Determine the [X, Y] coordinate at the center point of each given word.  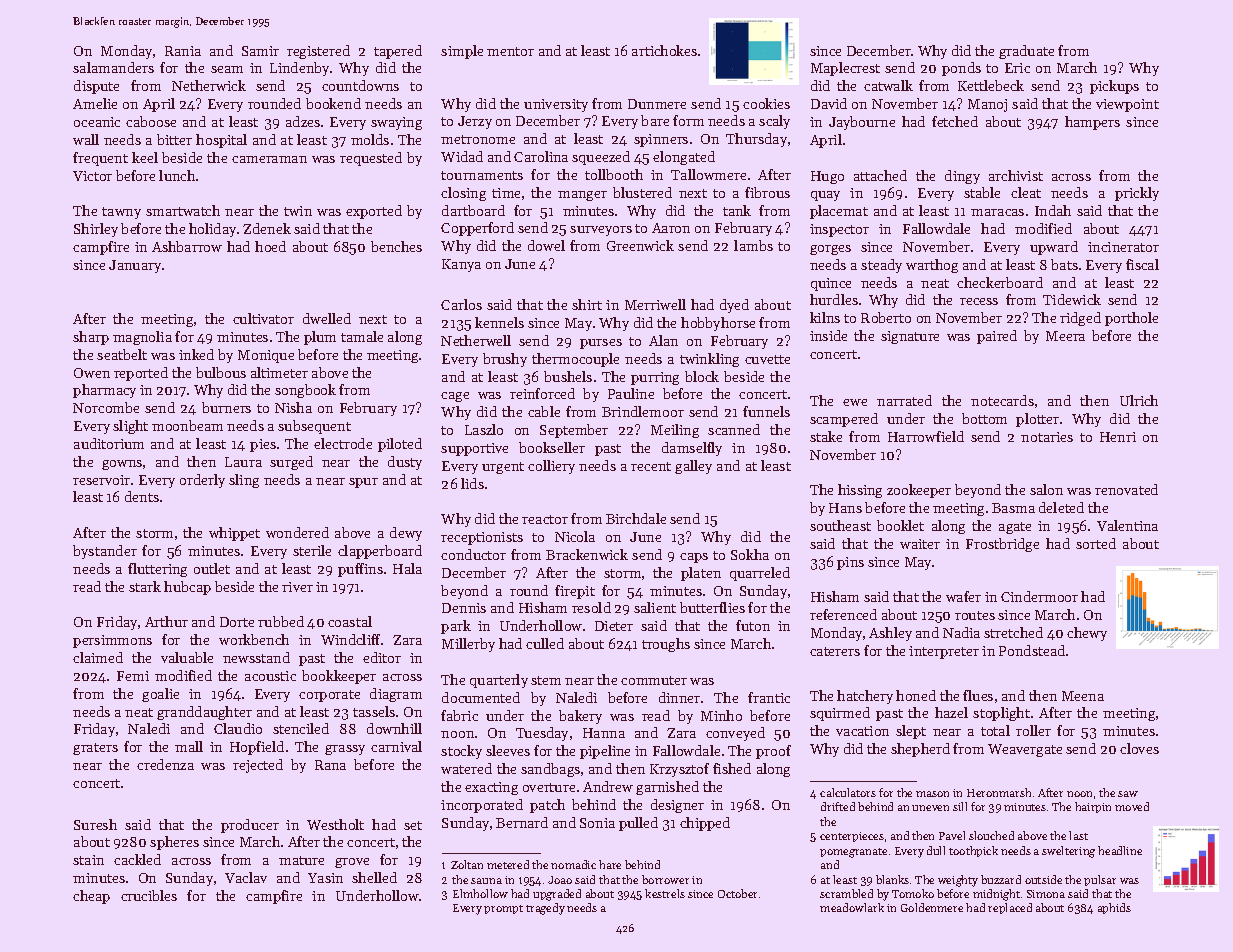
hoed [270, 246]
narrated [904, 400]
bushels [568, 376]
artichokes [664, 50]
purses [601, 344]
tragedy [545, 909]
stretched [1013, 632]
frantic [769, 697]
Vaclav [246, 877]
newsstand [256, 657]
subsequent [314, 427]
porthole [1131, 319]
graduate [1026, 52]
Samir [260, 51]
